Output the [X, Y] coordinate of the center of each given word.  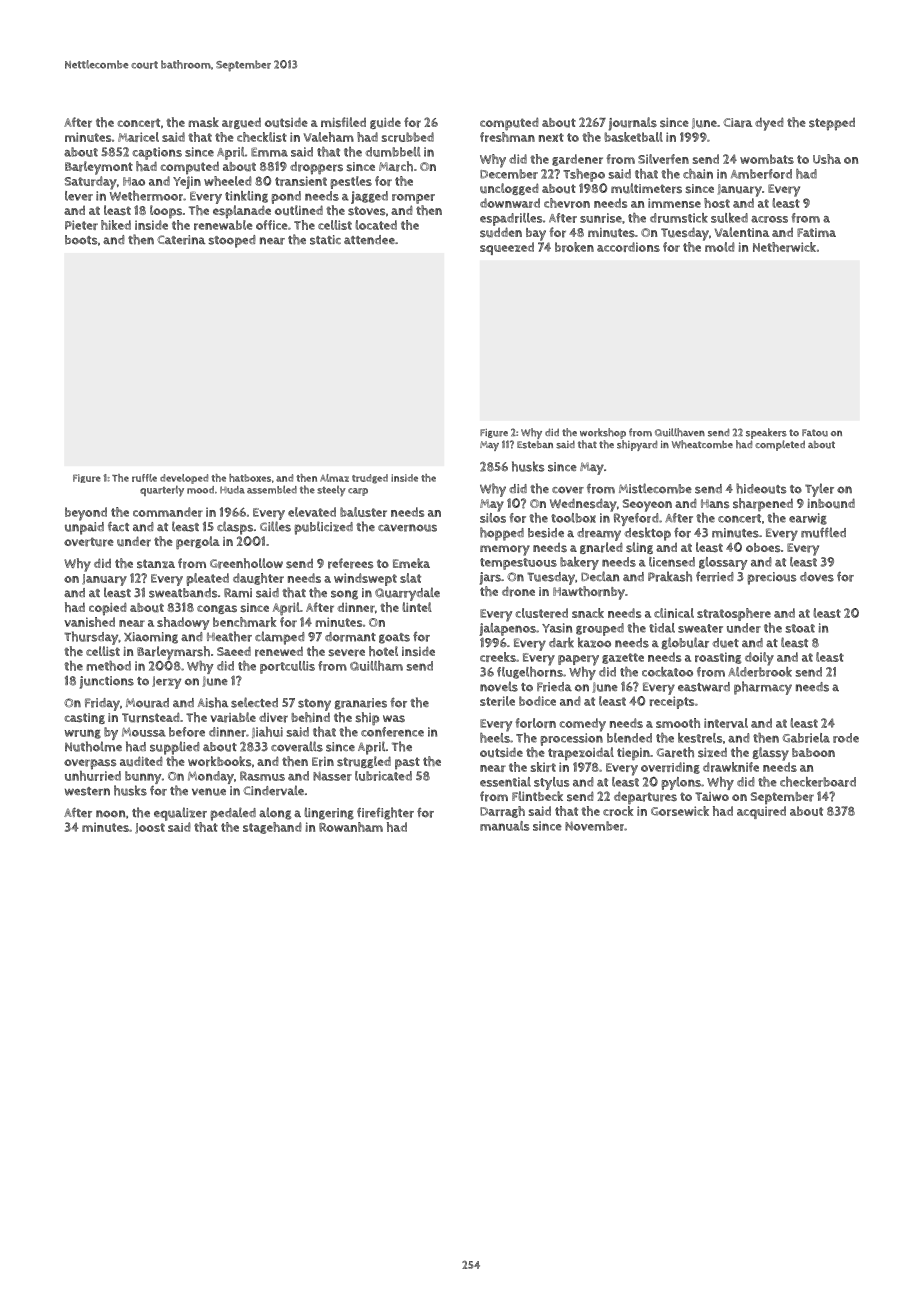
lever [79, 196]
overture [89, 542]
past [407, 763]
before [187, 732]
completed [780, 445]
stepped [832, 124]
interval [726, 723]
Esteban [535, 445]
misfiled [343, 122]
